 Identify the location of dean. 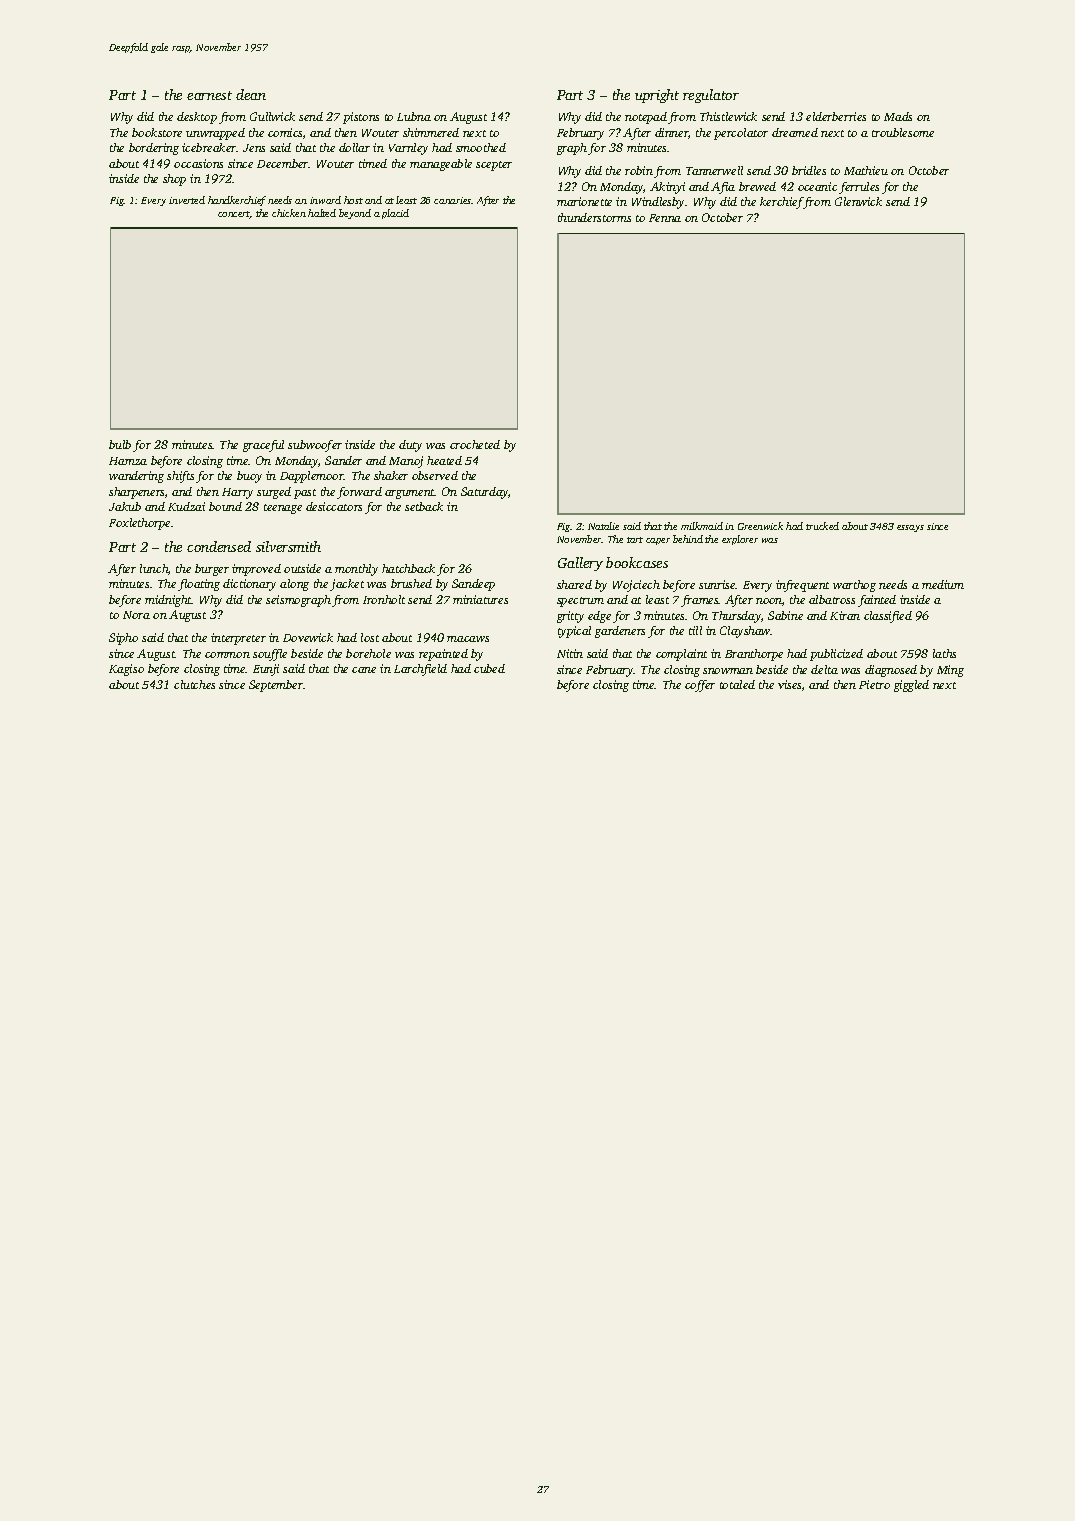
(251, 94).
